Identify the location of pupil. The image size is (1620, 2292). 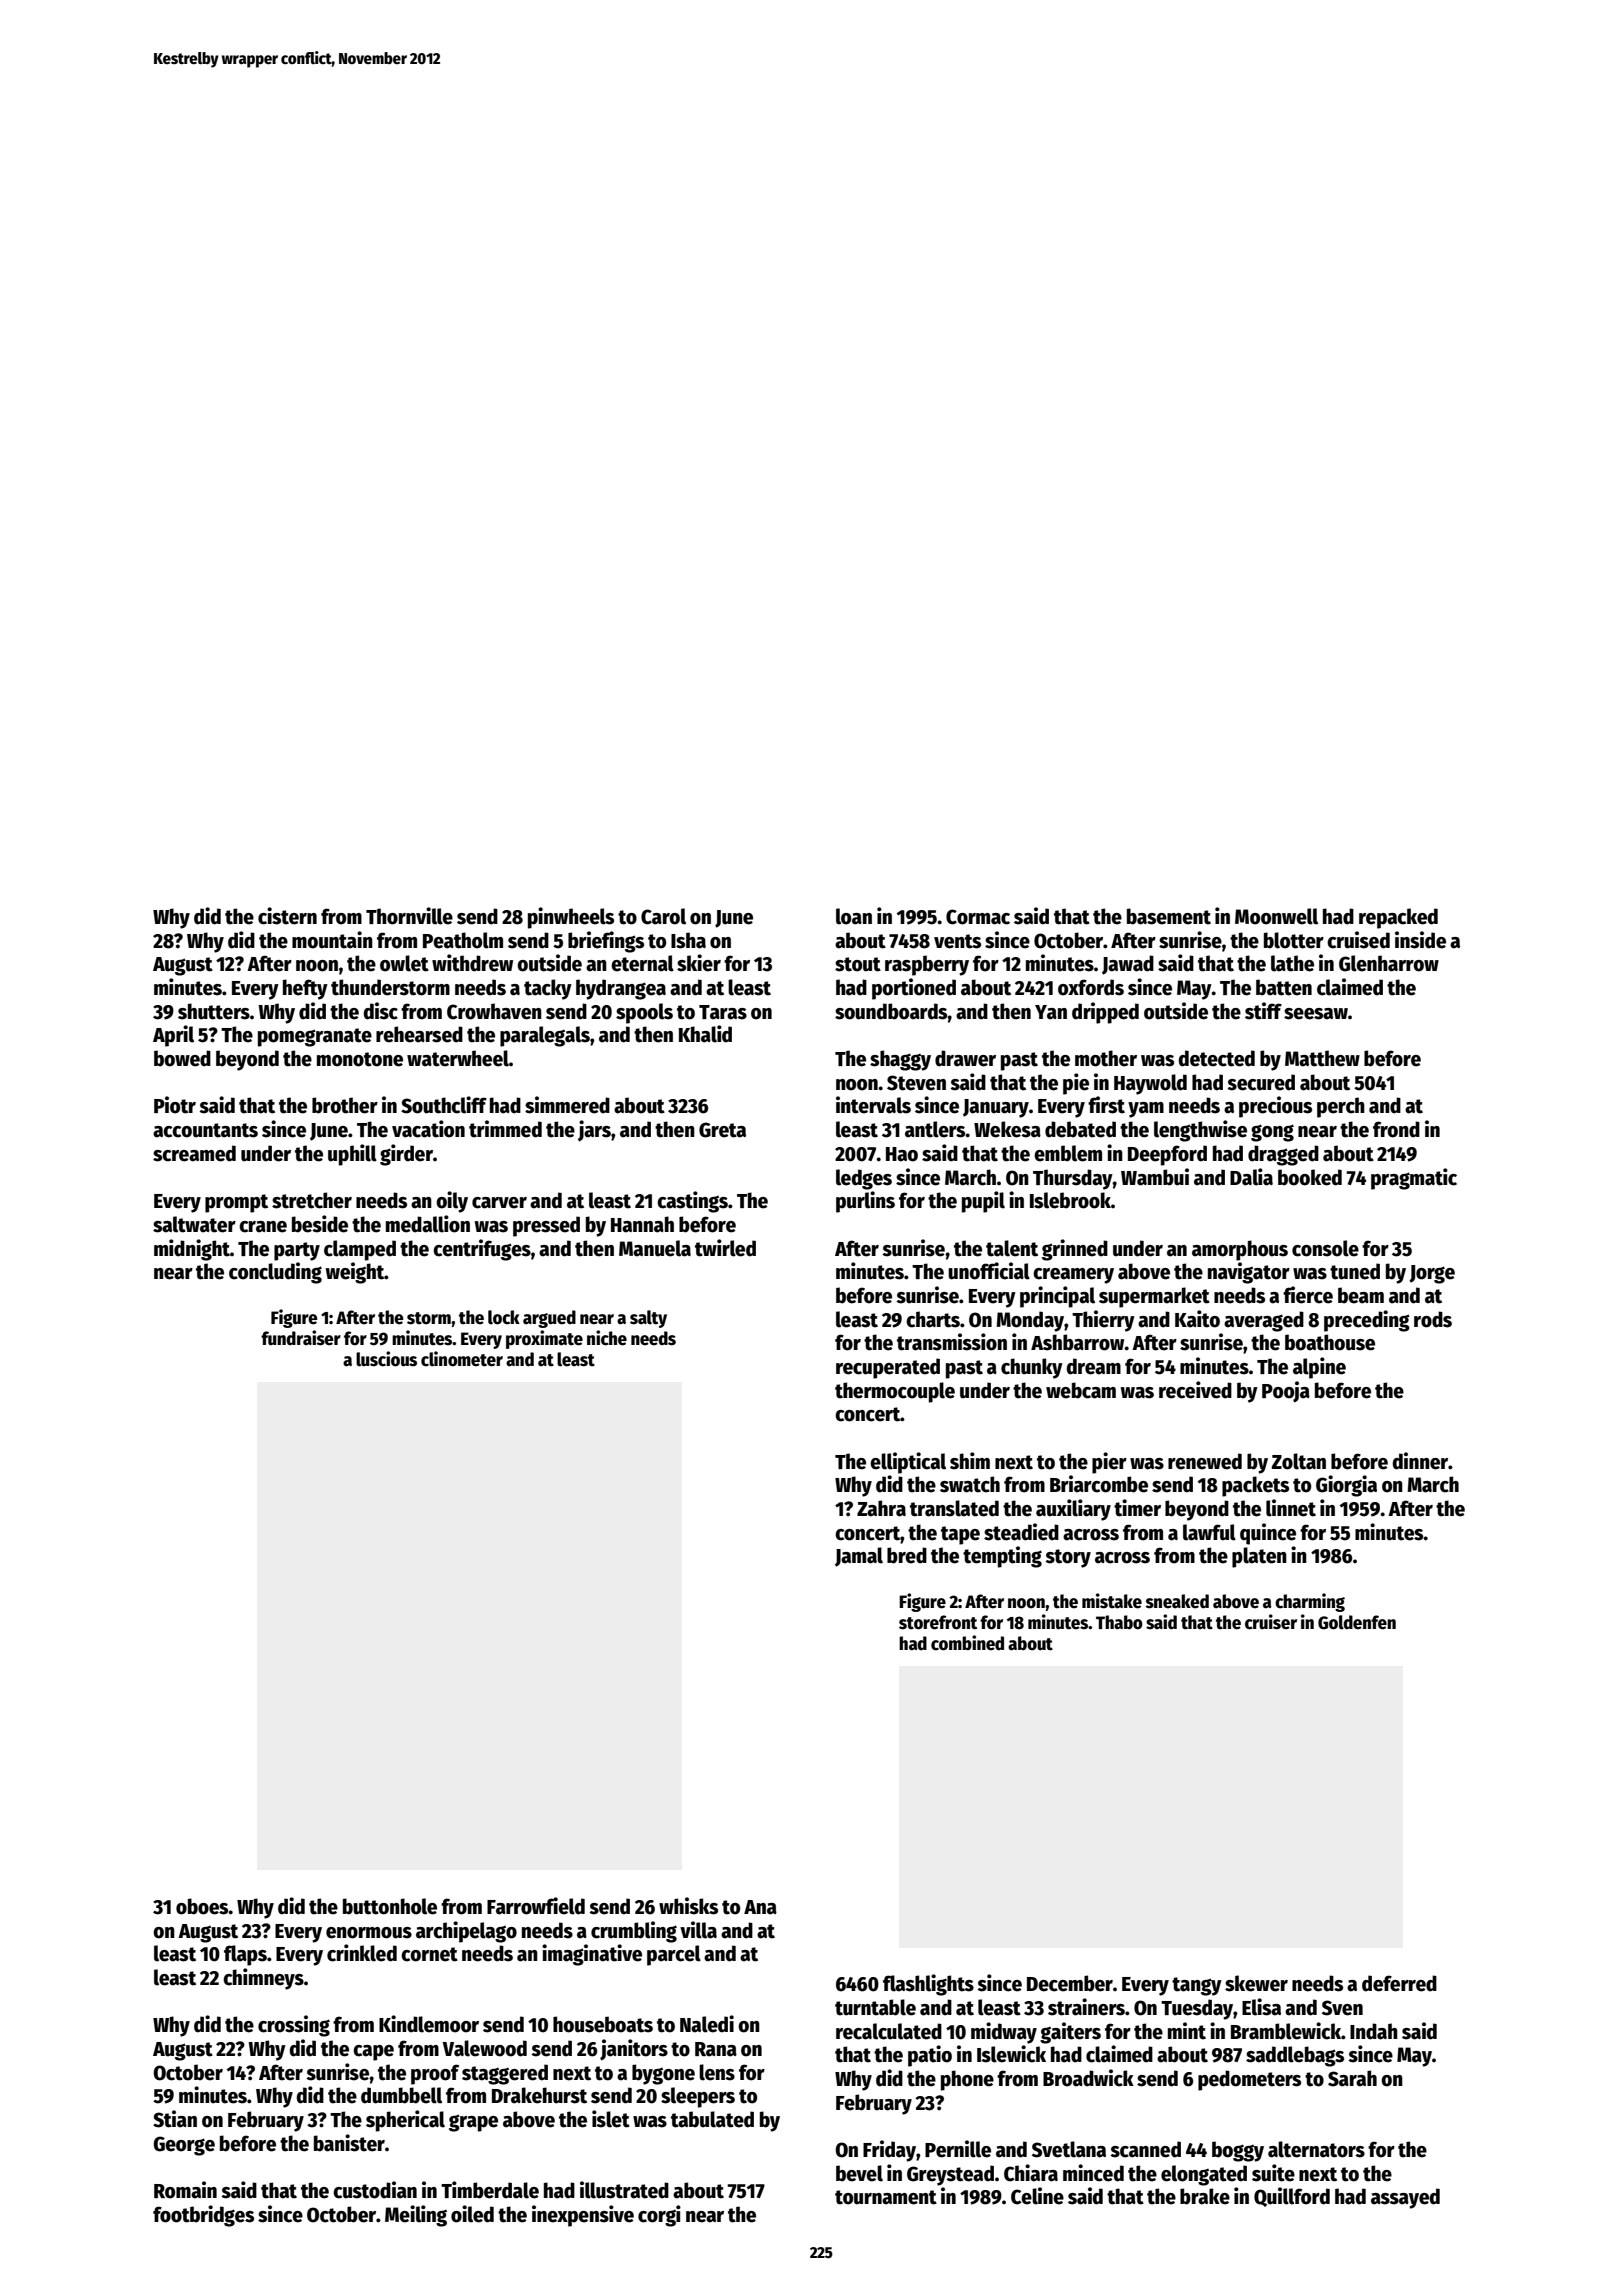
(983, 1202).
